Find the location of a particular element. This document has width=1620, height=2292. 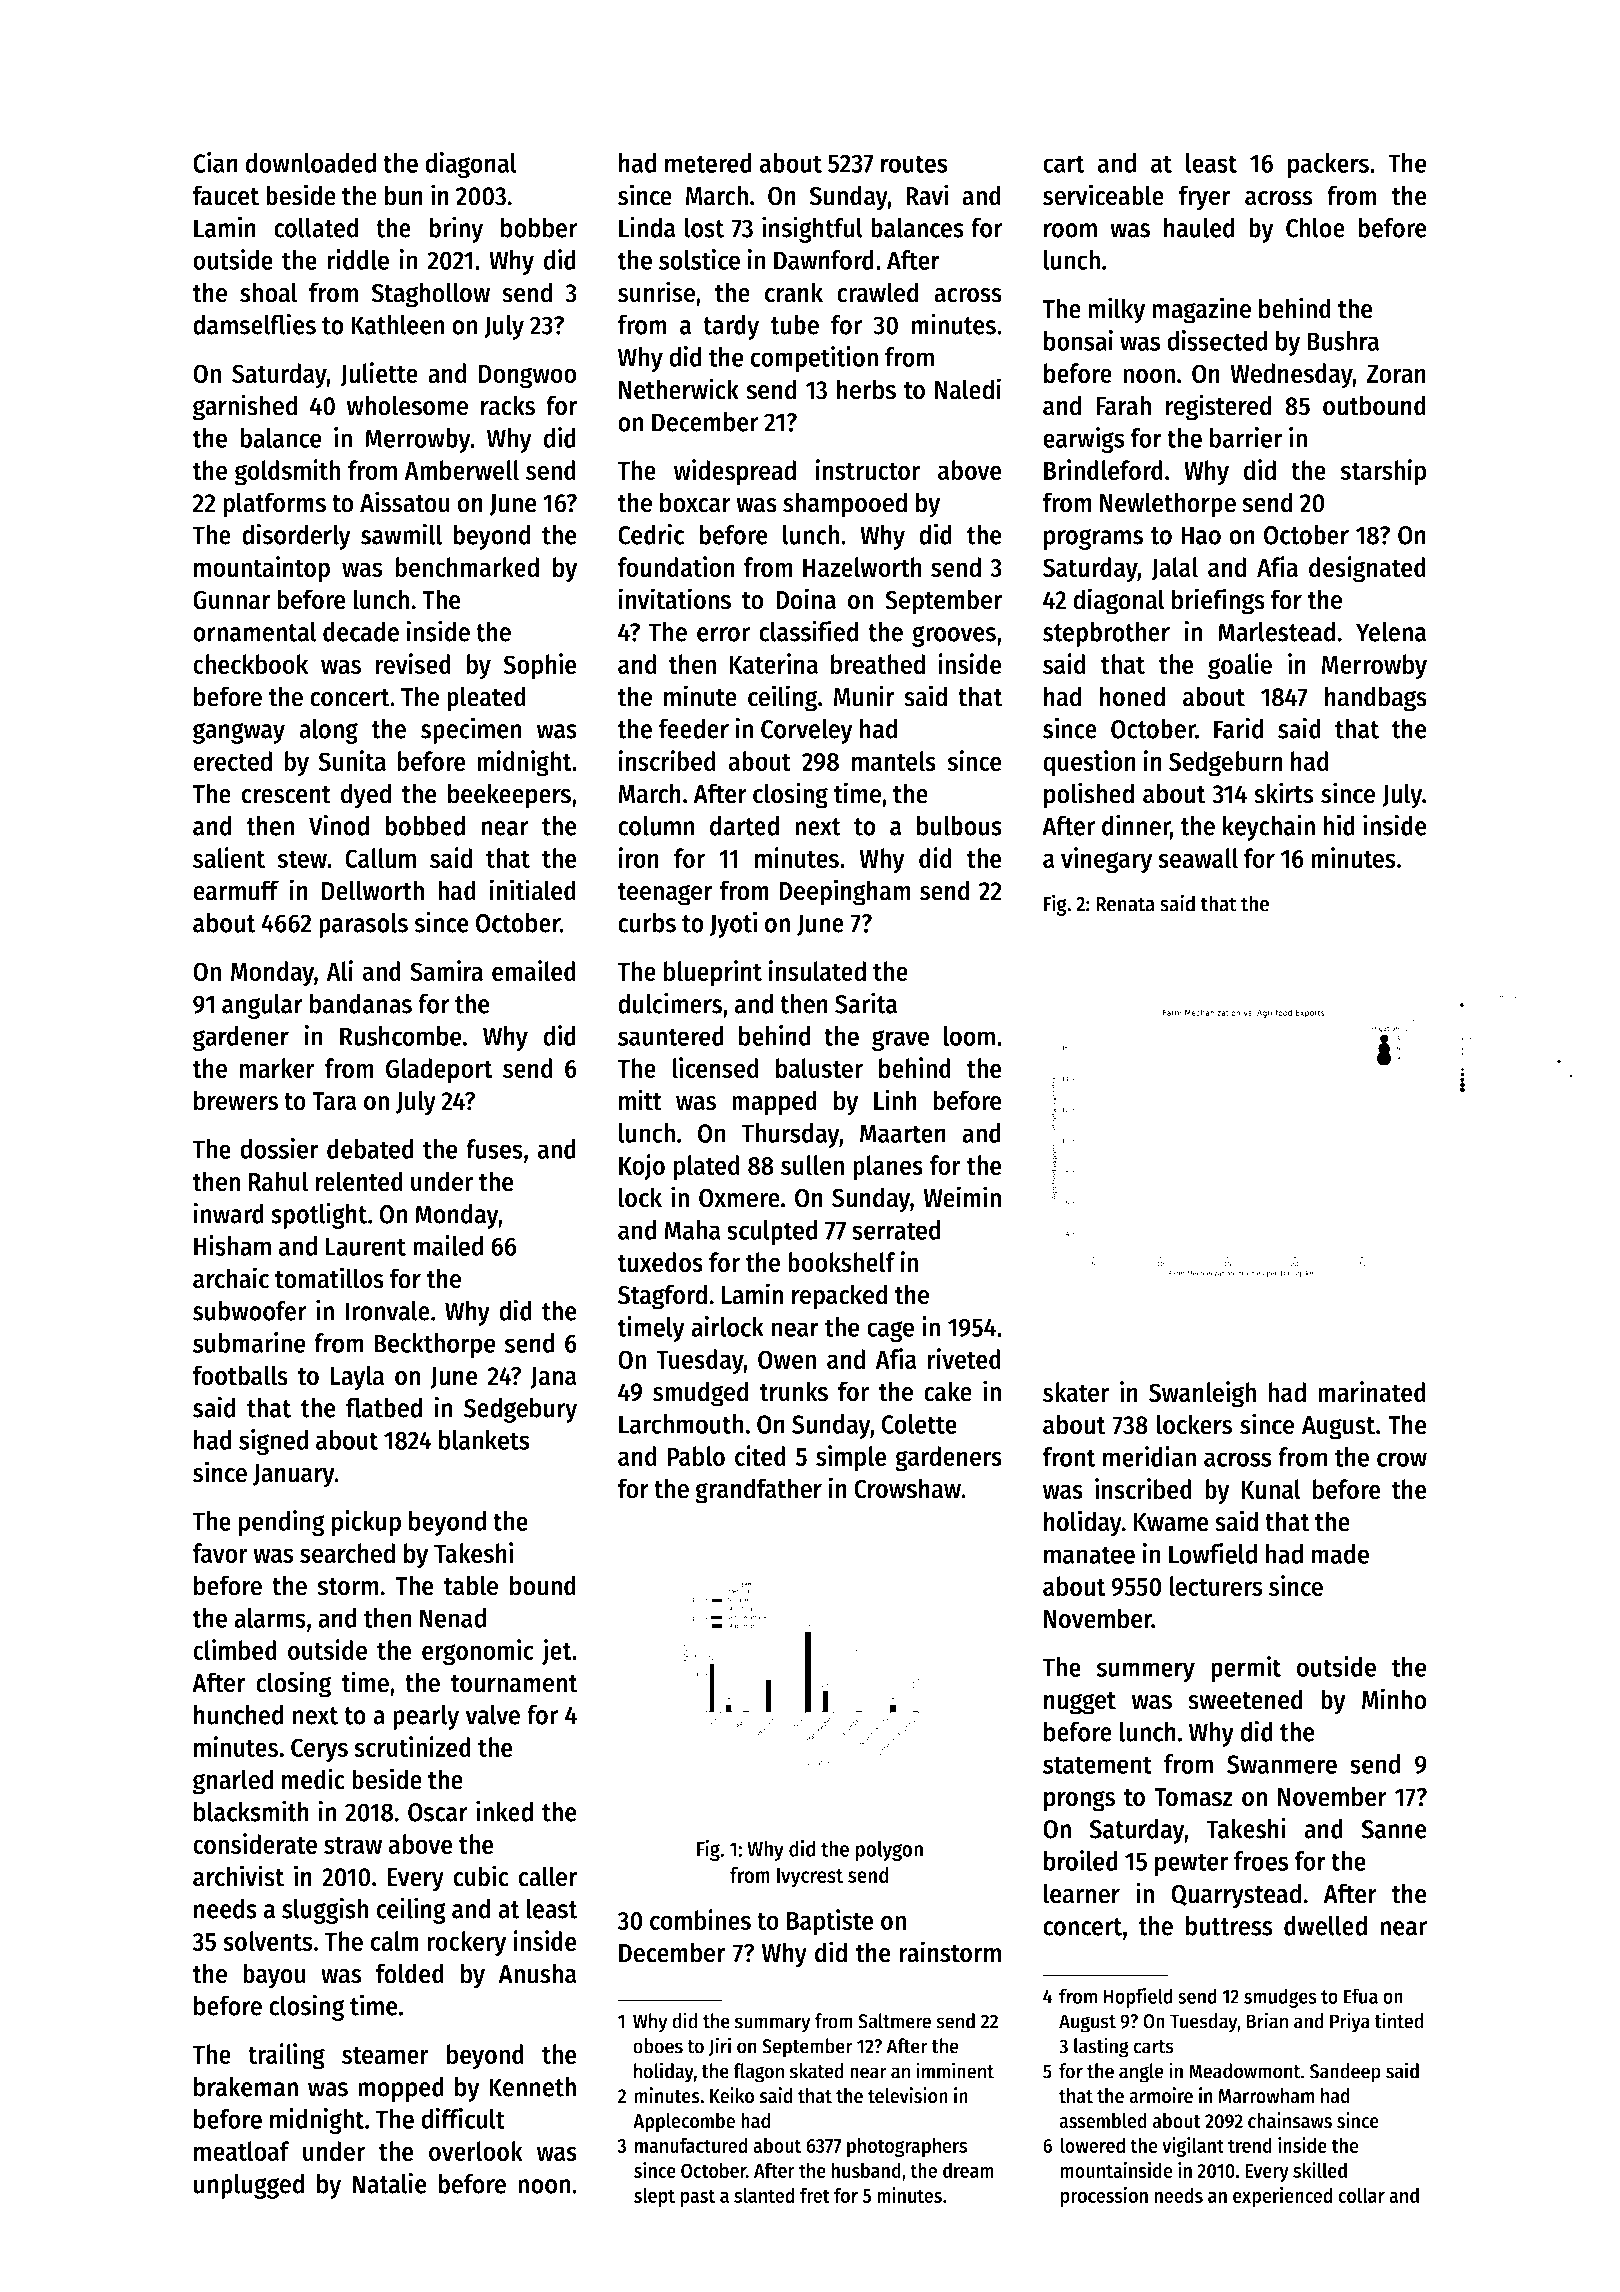

Natalie is located at coordinates (389, 2183).
